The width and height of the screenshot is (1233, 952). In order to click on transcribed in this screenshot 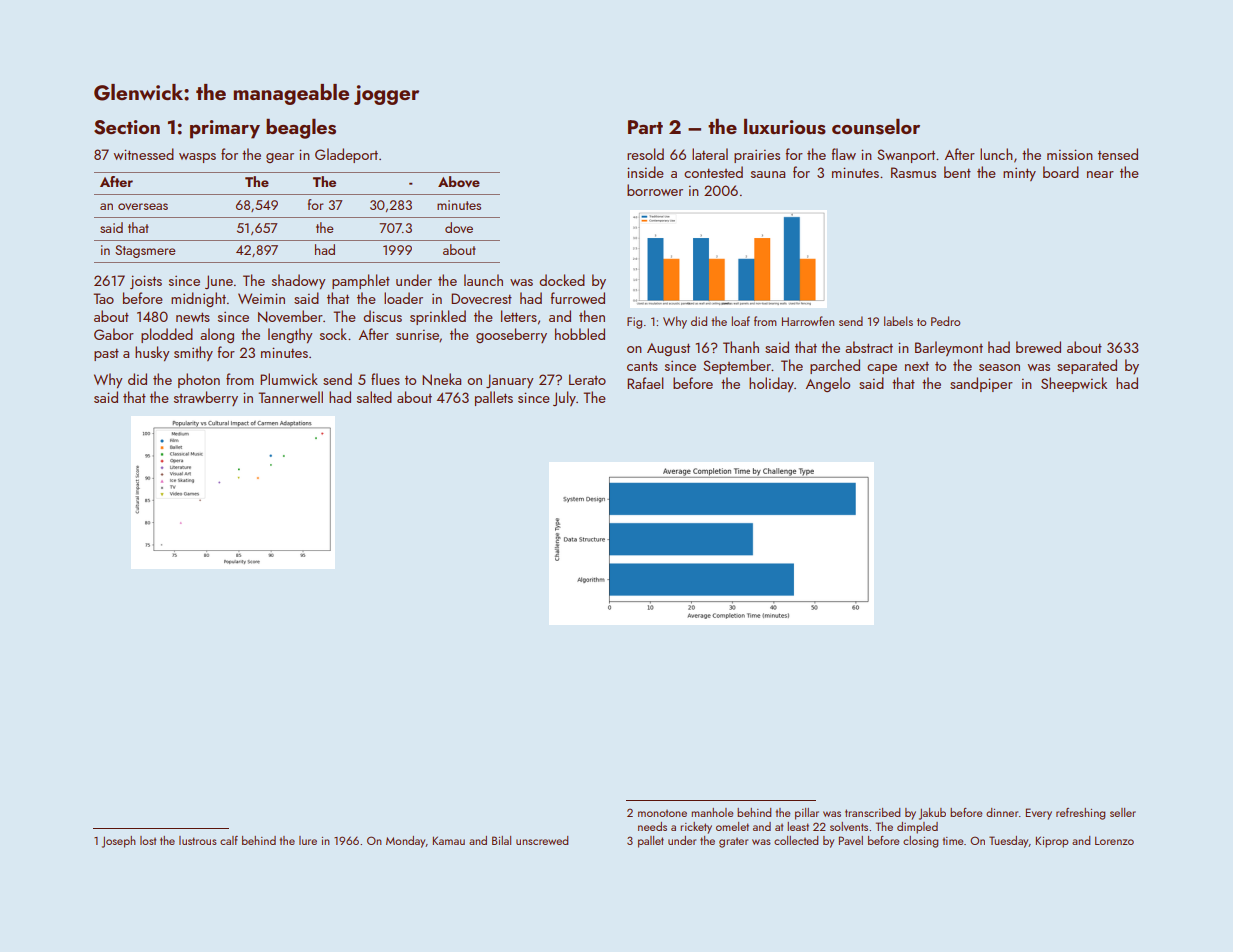, I will do `click(872, 812)`.
